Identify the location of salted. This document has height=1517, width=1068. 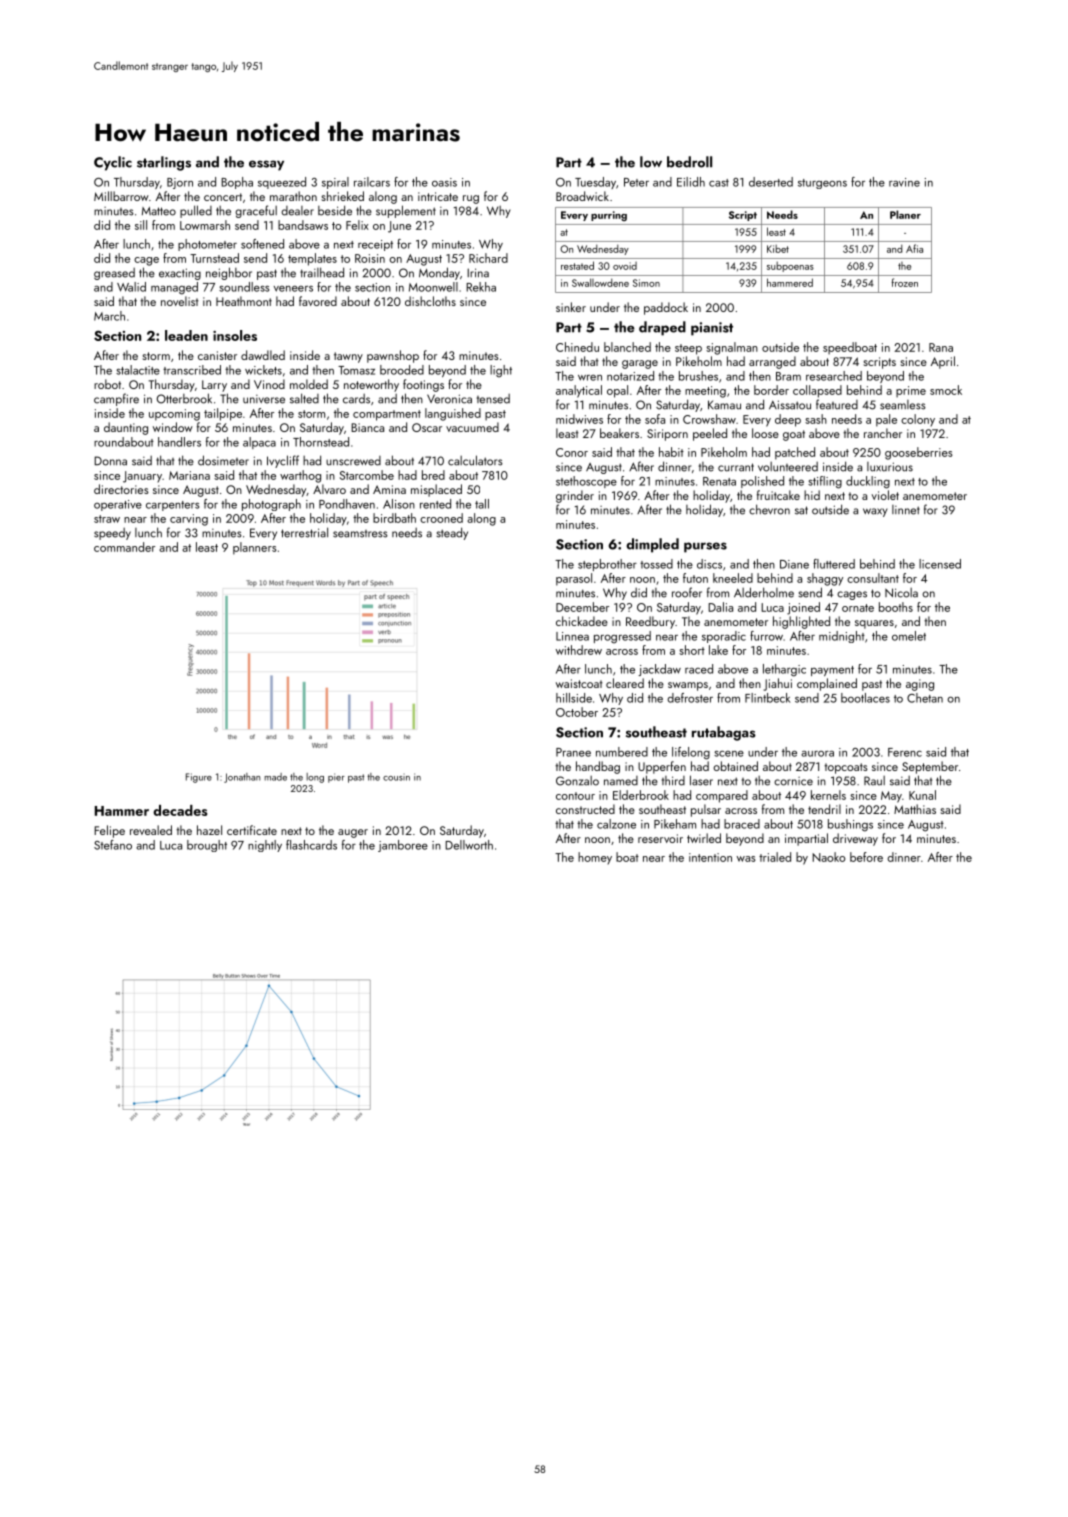
(304, 398).
